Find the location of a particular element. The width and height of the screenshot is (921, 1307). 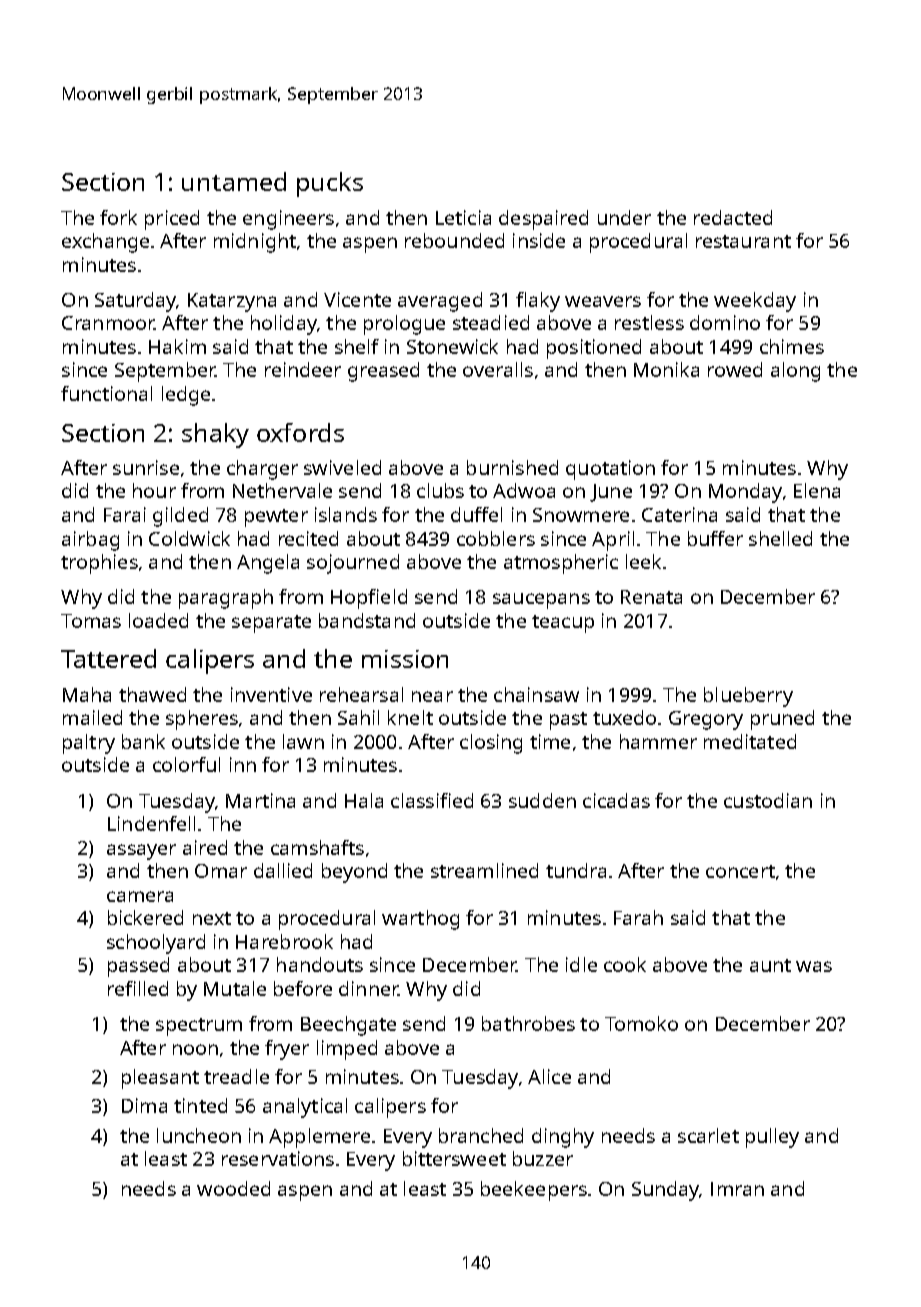

thawed is located at coordinates (152, 694).
